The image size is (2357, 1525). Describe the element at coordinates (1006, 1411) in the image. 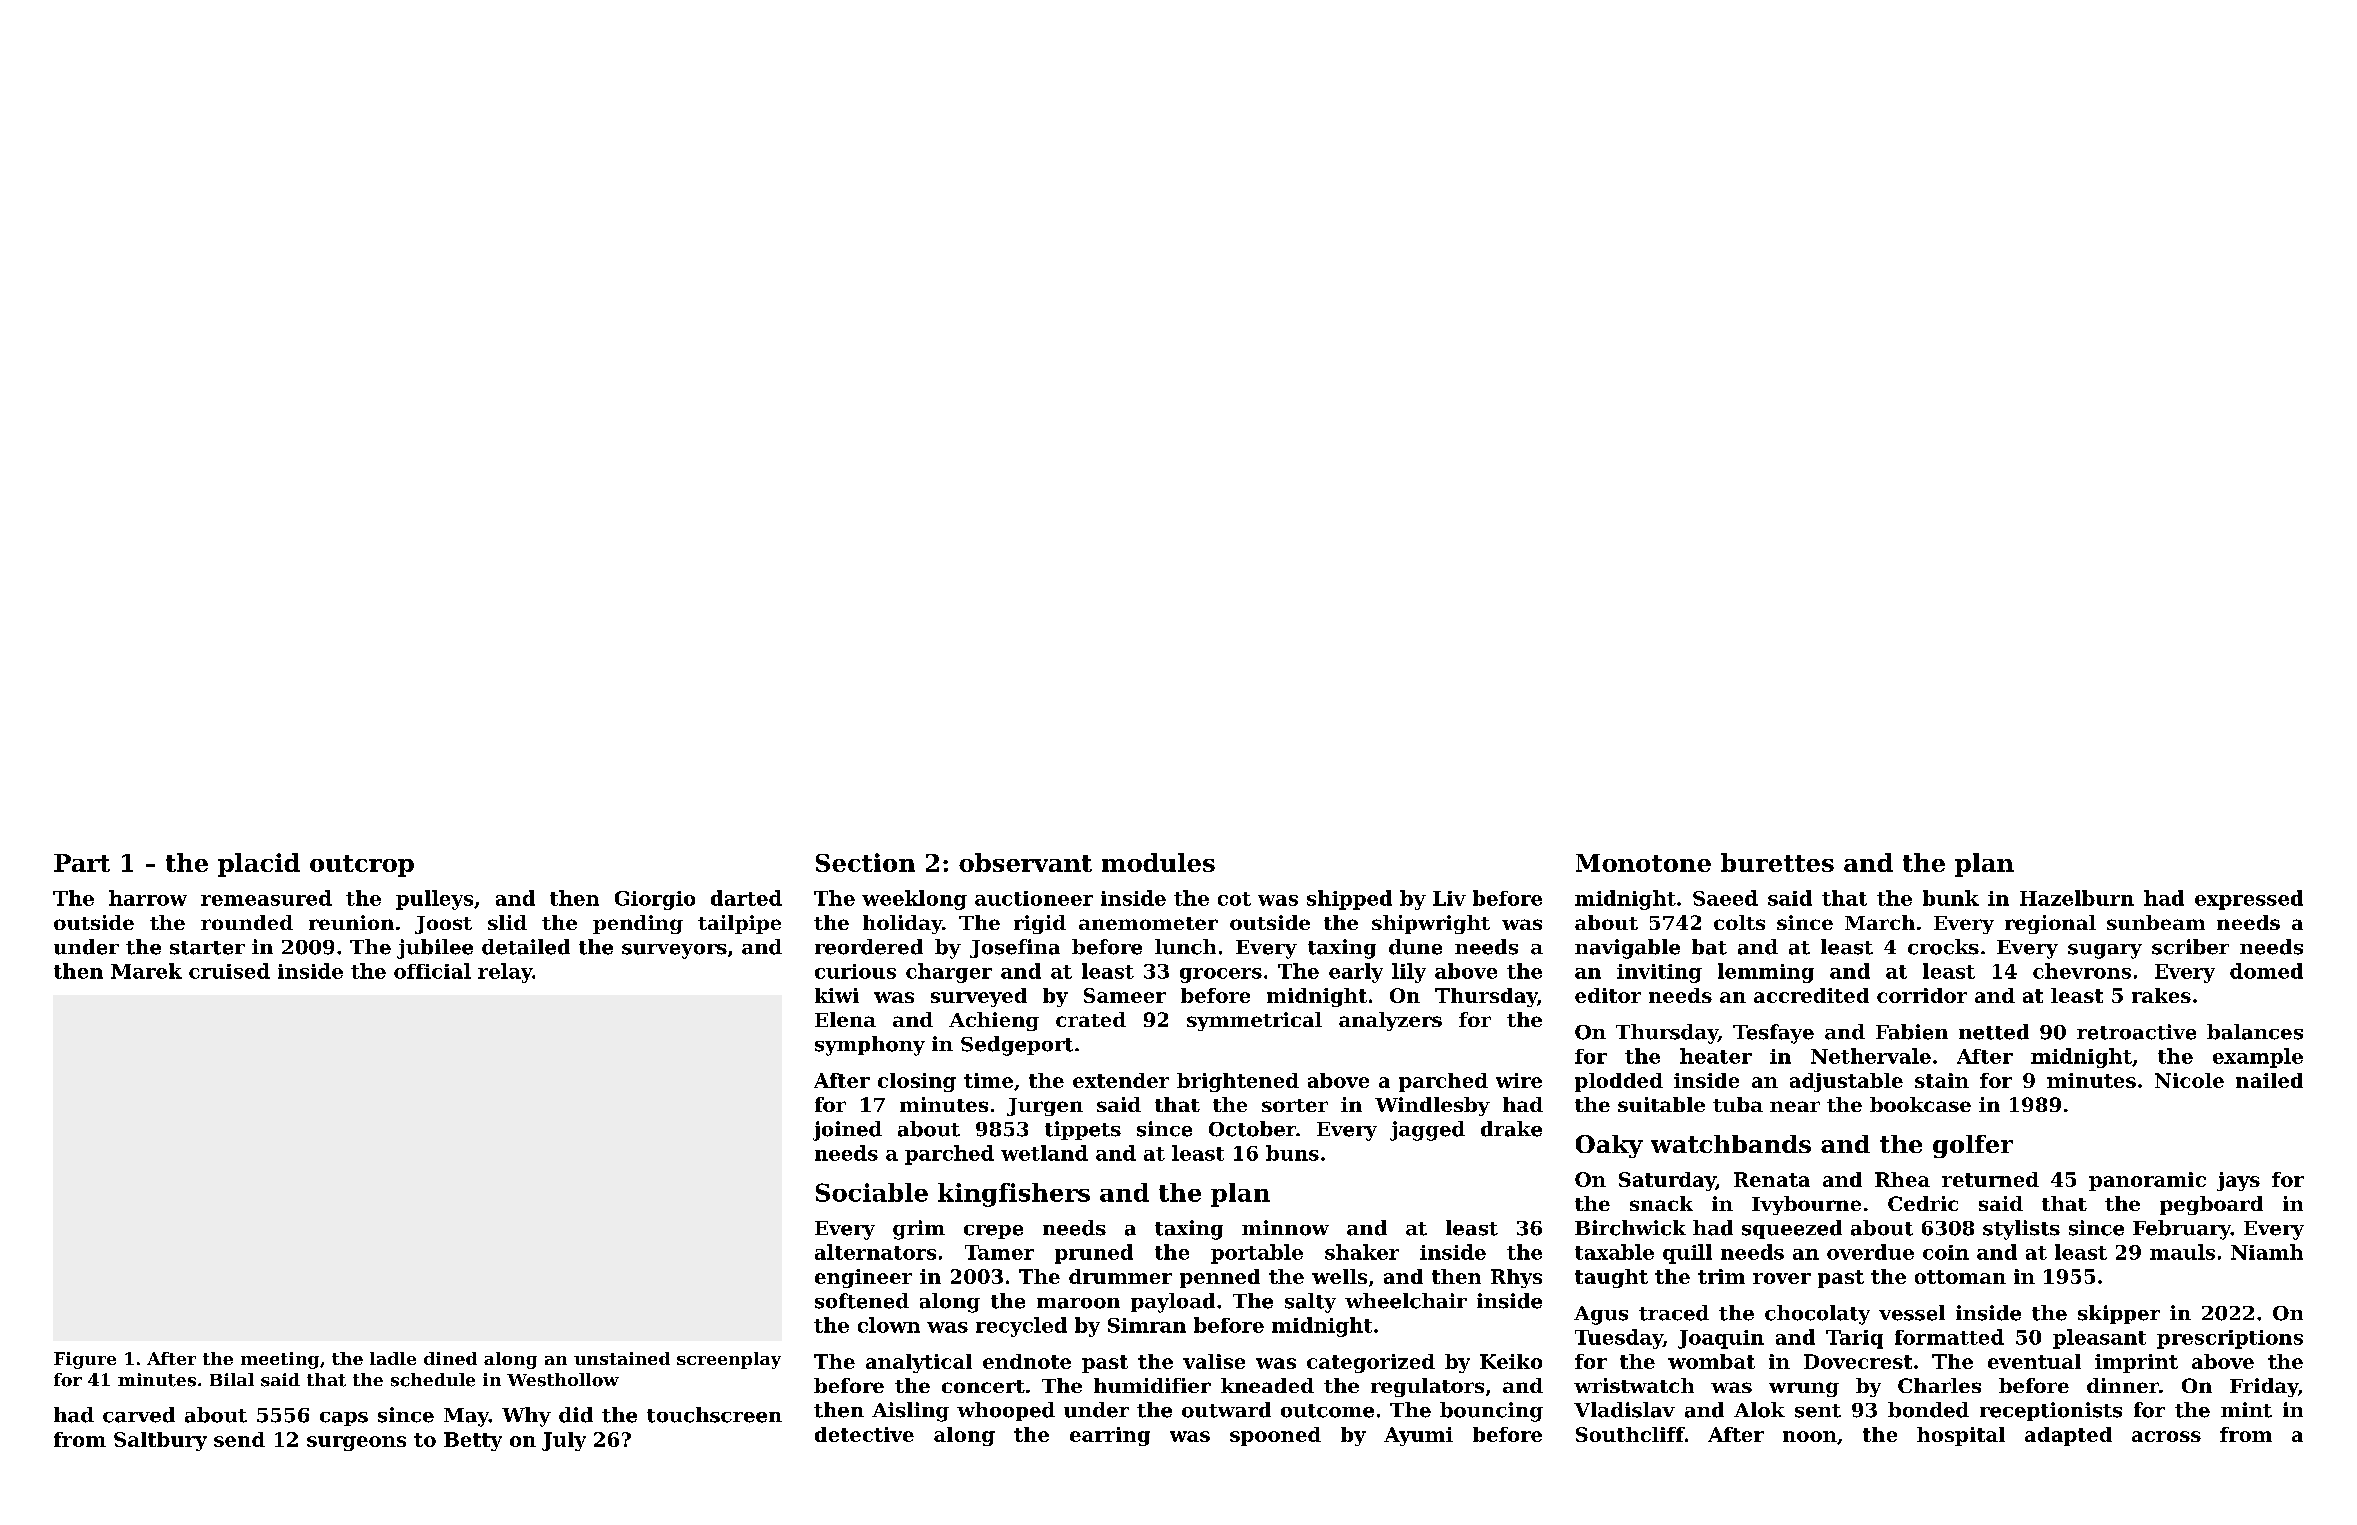

I see `whooped` at that location.
